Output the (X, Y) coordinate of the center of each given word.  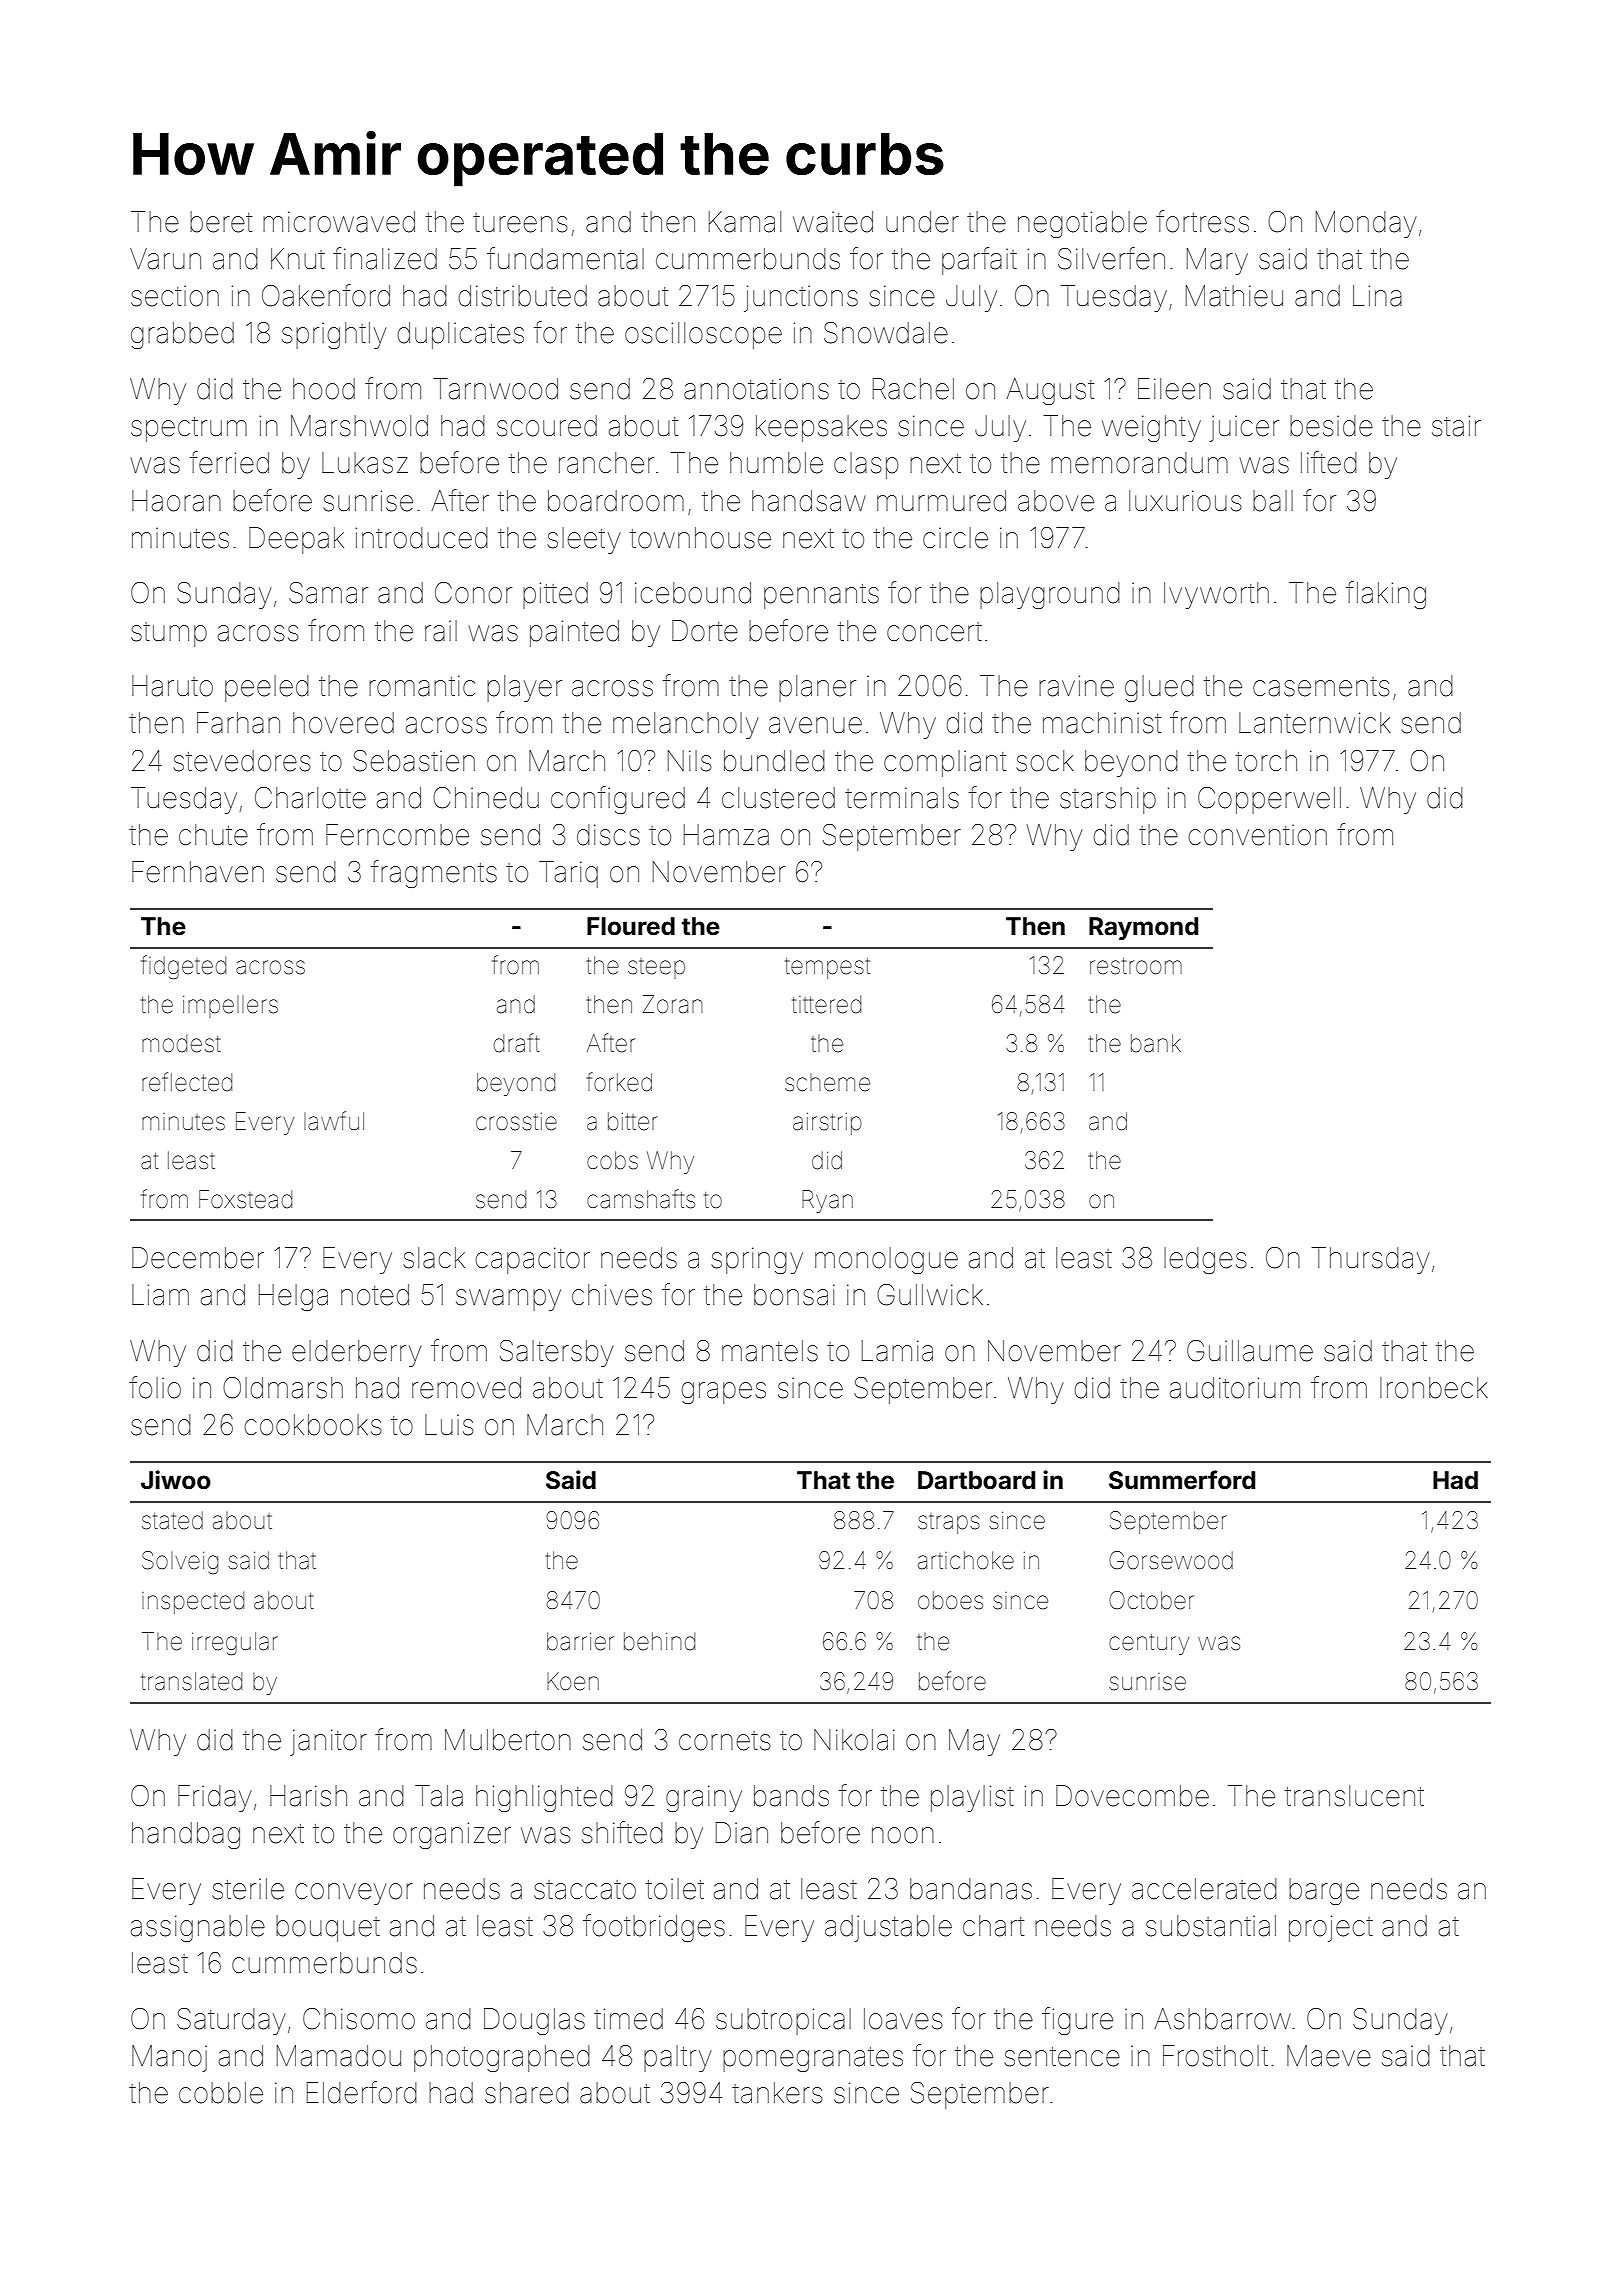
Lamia (897, 1351)
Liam (160, 1295)
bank (1156, 1043)
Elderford (362, 2092)
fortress (1202, 221)
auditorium (1235, 1388)
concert (934, 632)
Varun (165, 259)
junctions (801, 298)
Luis (449, 1425)
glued (1159, 688)
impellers (230, 1007)
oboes (950, 1600)
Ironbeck (1434, 1388)
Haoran (176, 501)
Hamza (726, 835)
